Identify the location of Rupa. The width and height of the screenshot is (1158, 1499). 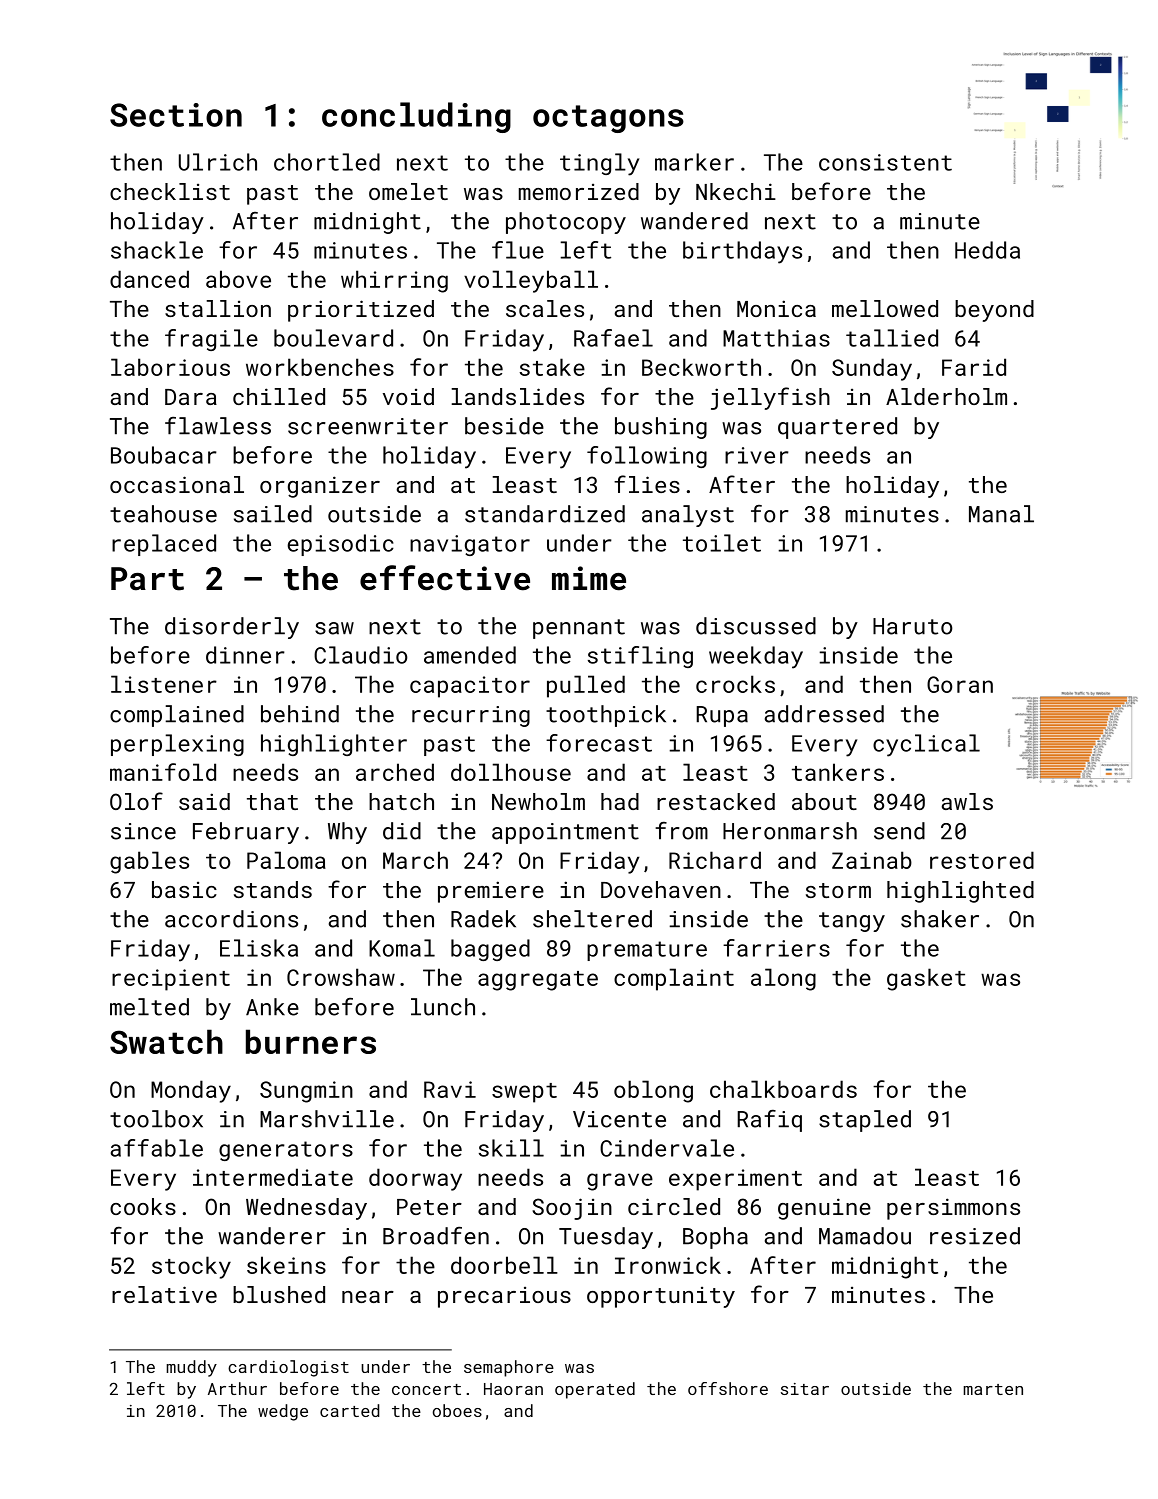
(722, 716).
